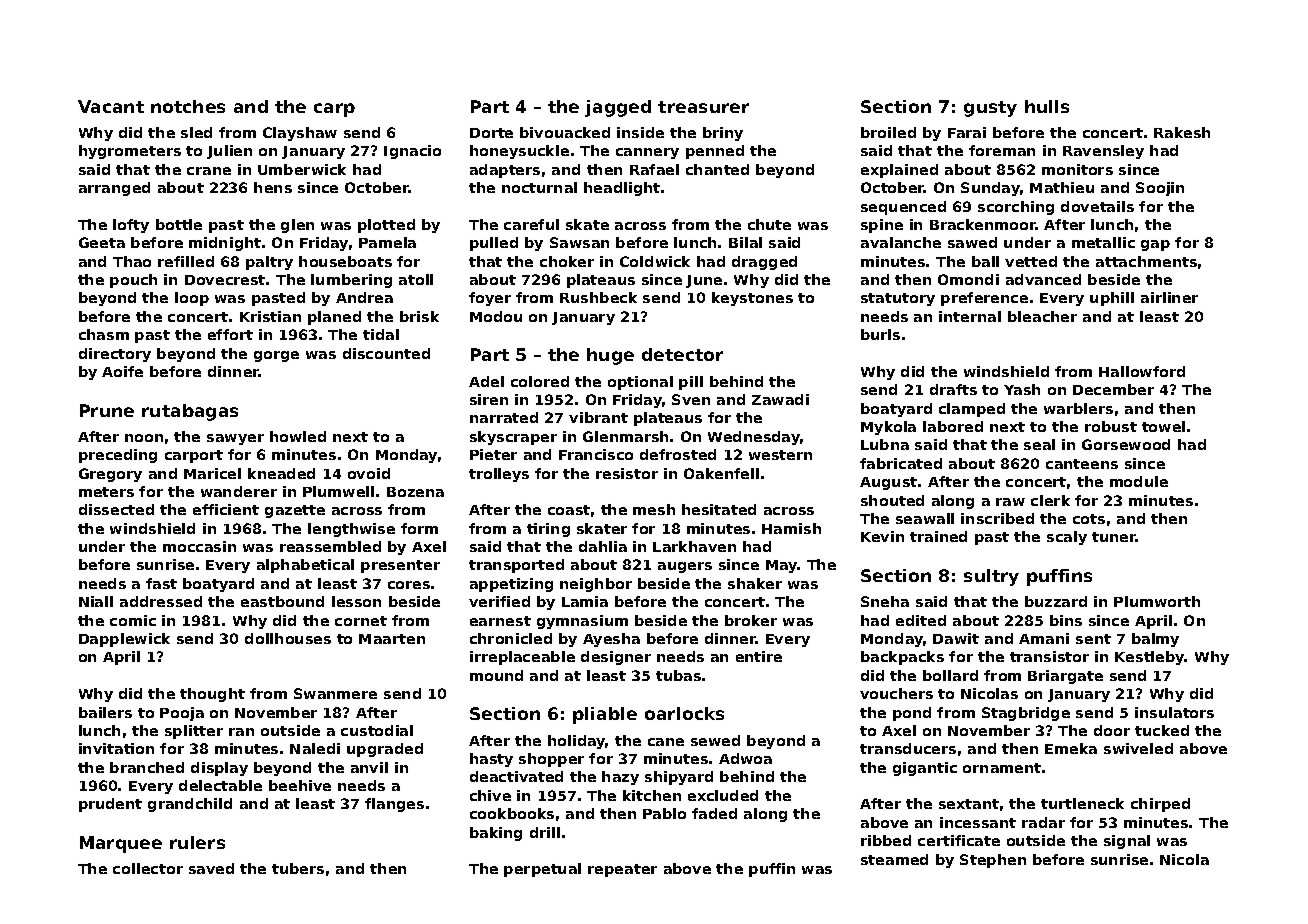 Image resolution: width=1308 pixels, height=924 pixels. I want to click on Umberwick, so click(302, 169).
